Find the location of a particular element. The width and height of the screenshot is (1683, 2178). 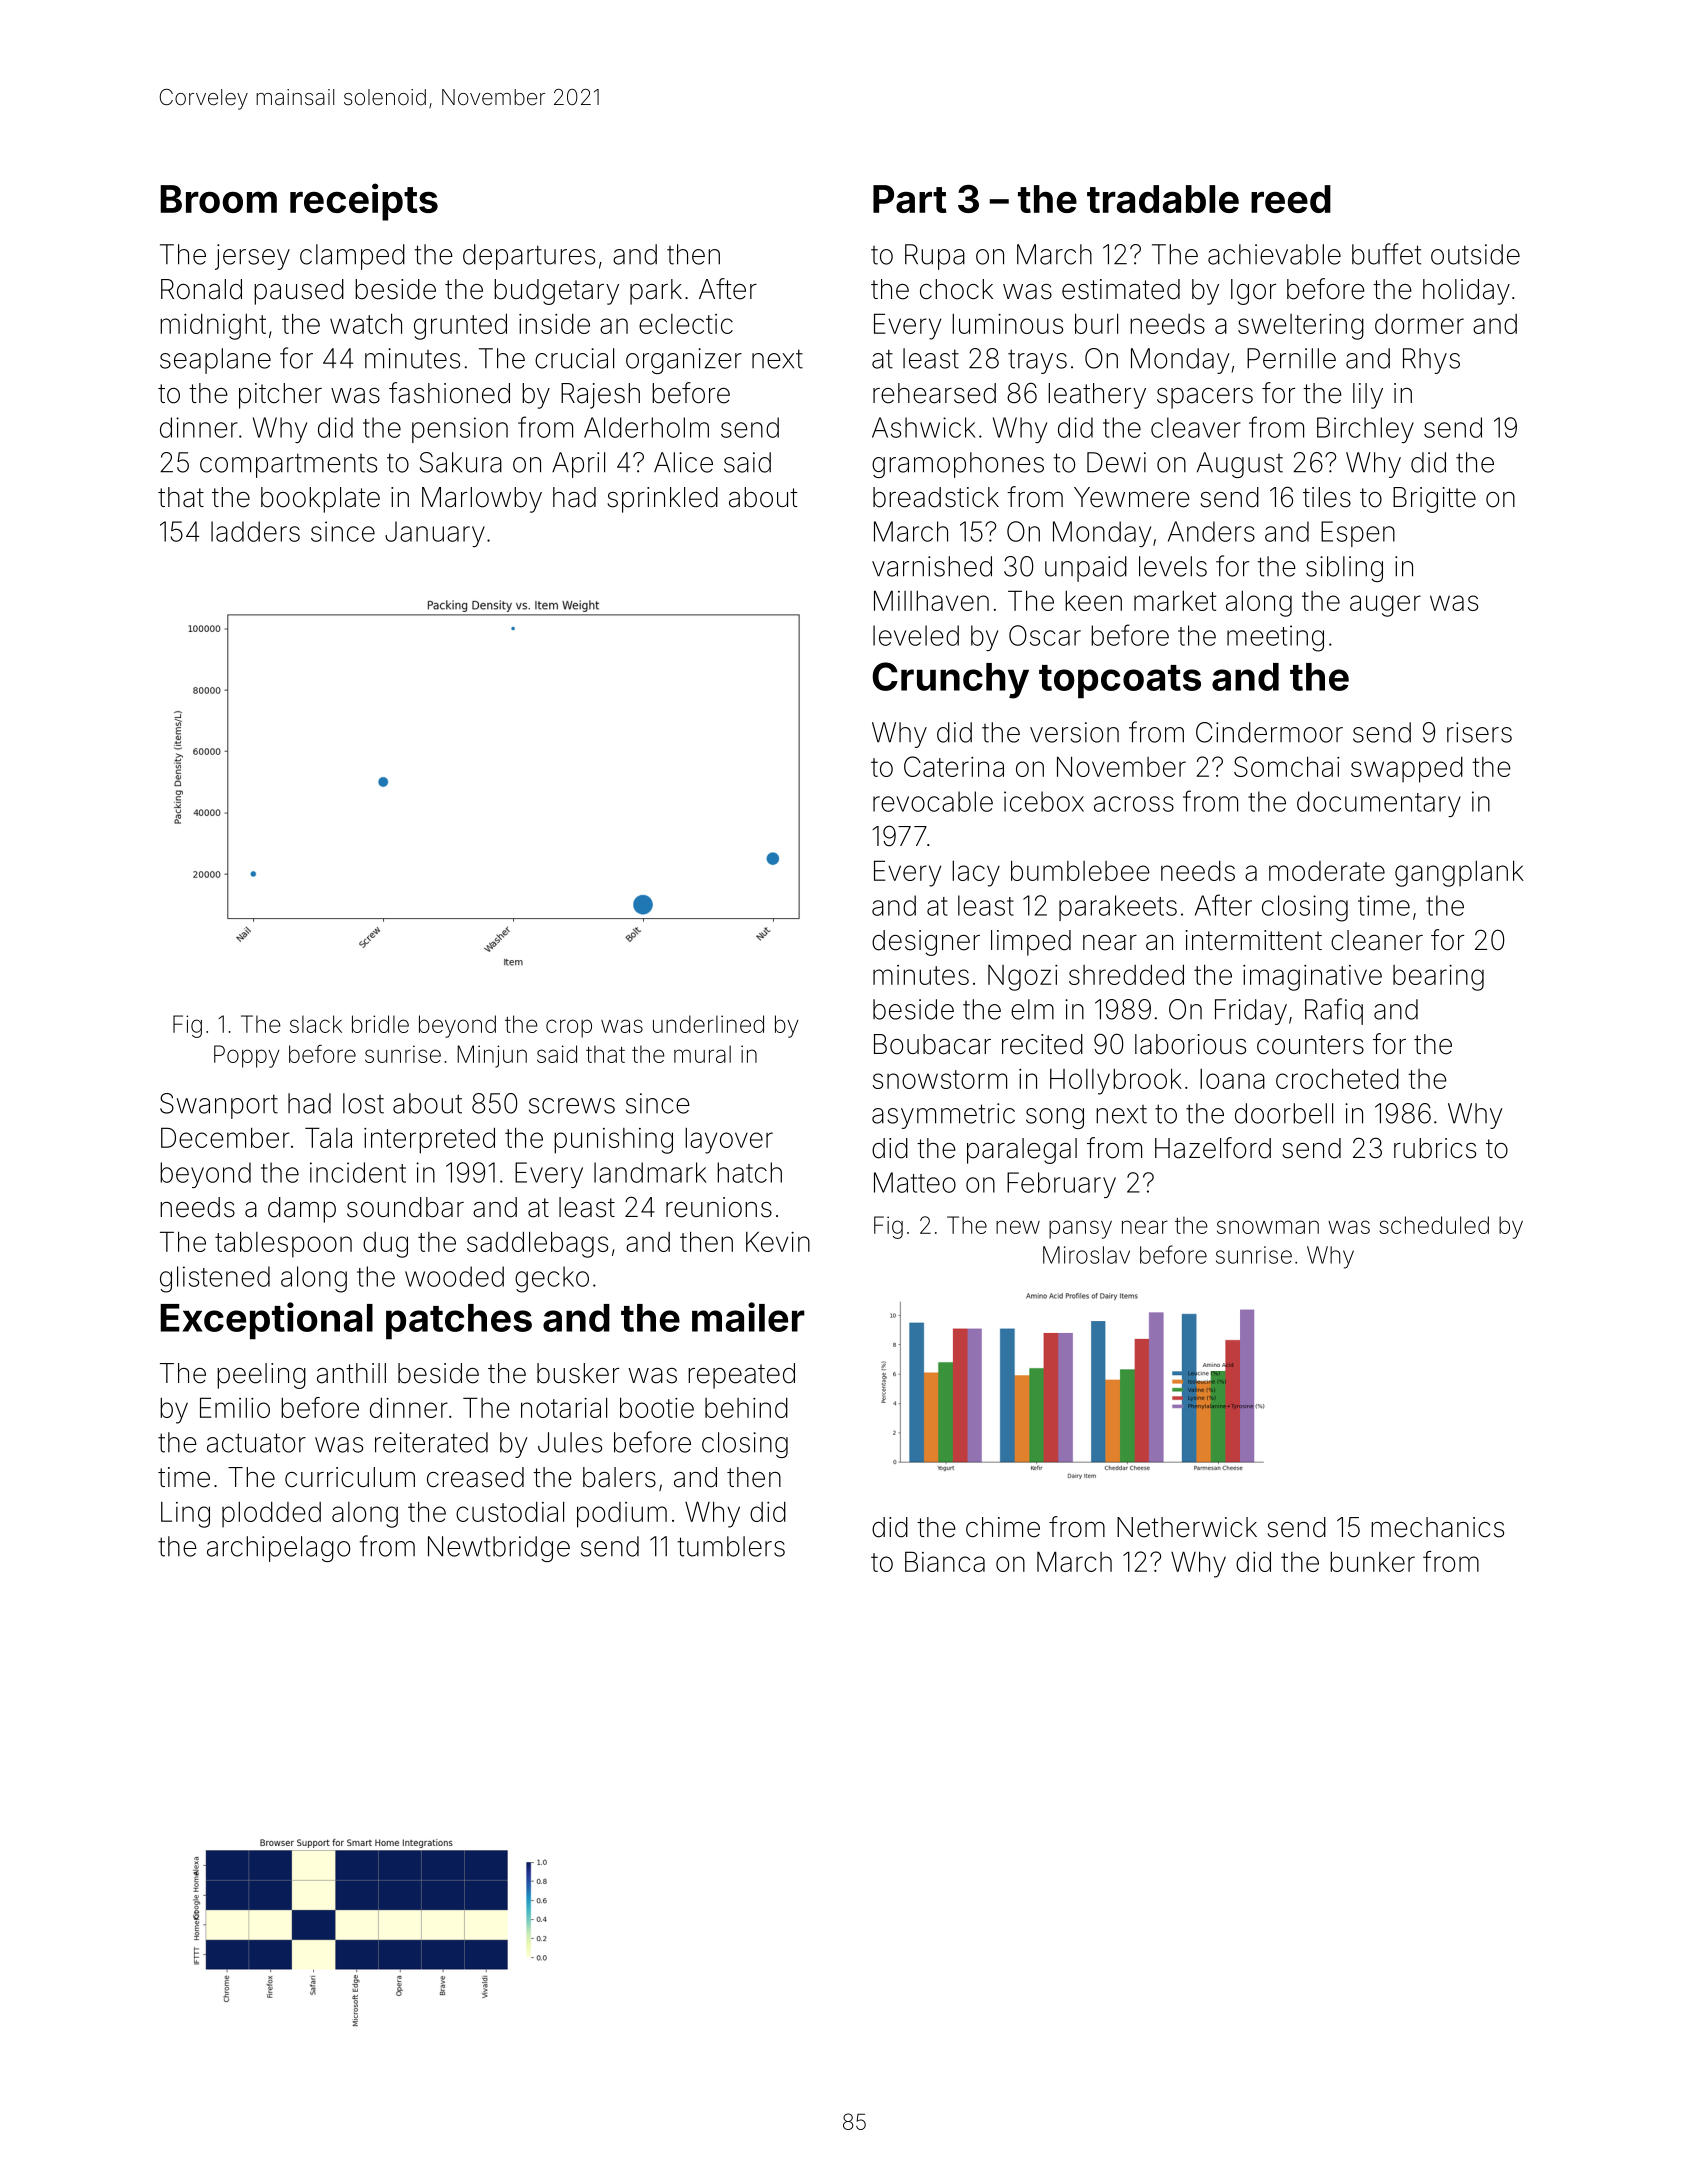

Crunchy is located at coordinates (950, 680).
